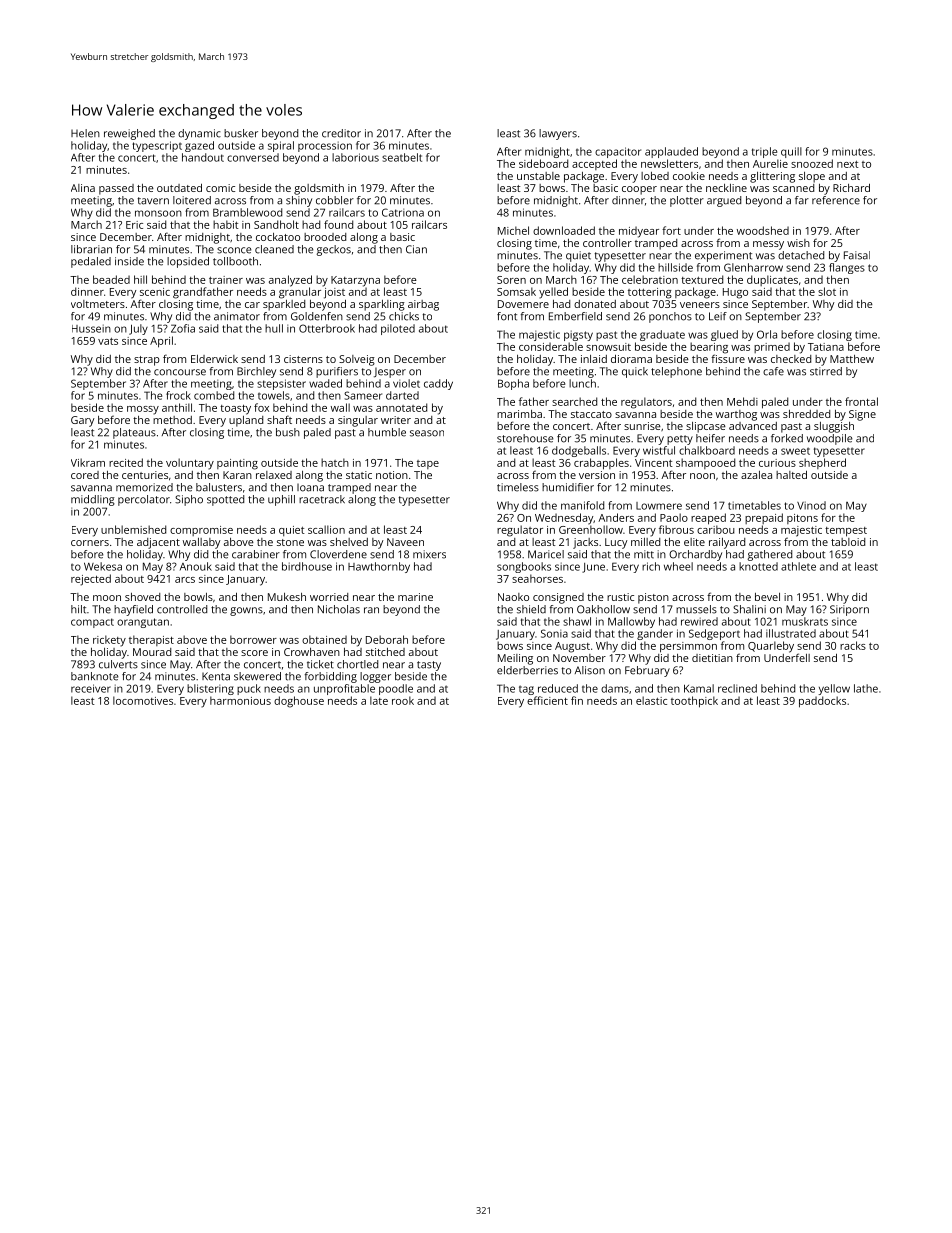 The image size is (952, 1233). Describe the element at coordinates (579, 451) in the screenshot. I see `dodgeballs` at that location.
